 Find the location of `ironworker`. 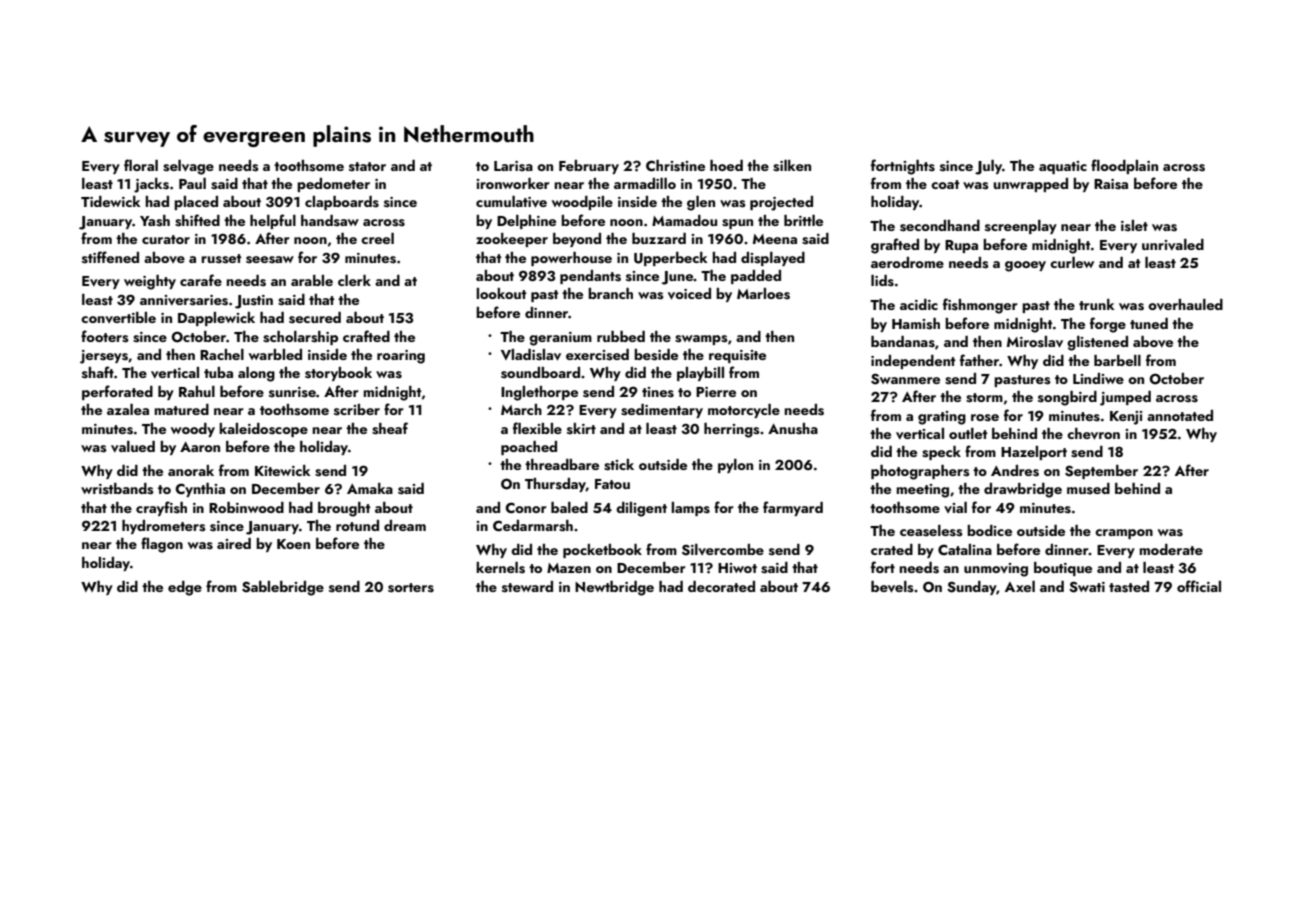

ironworker is located at coordinates (513, 183).
